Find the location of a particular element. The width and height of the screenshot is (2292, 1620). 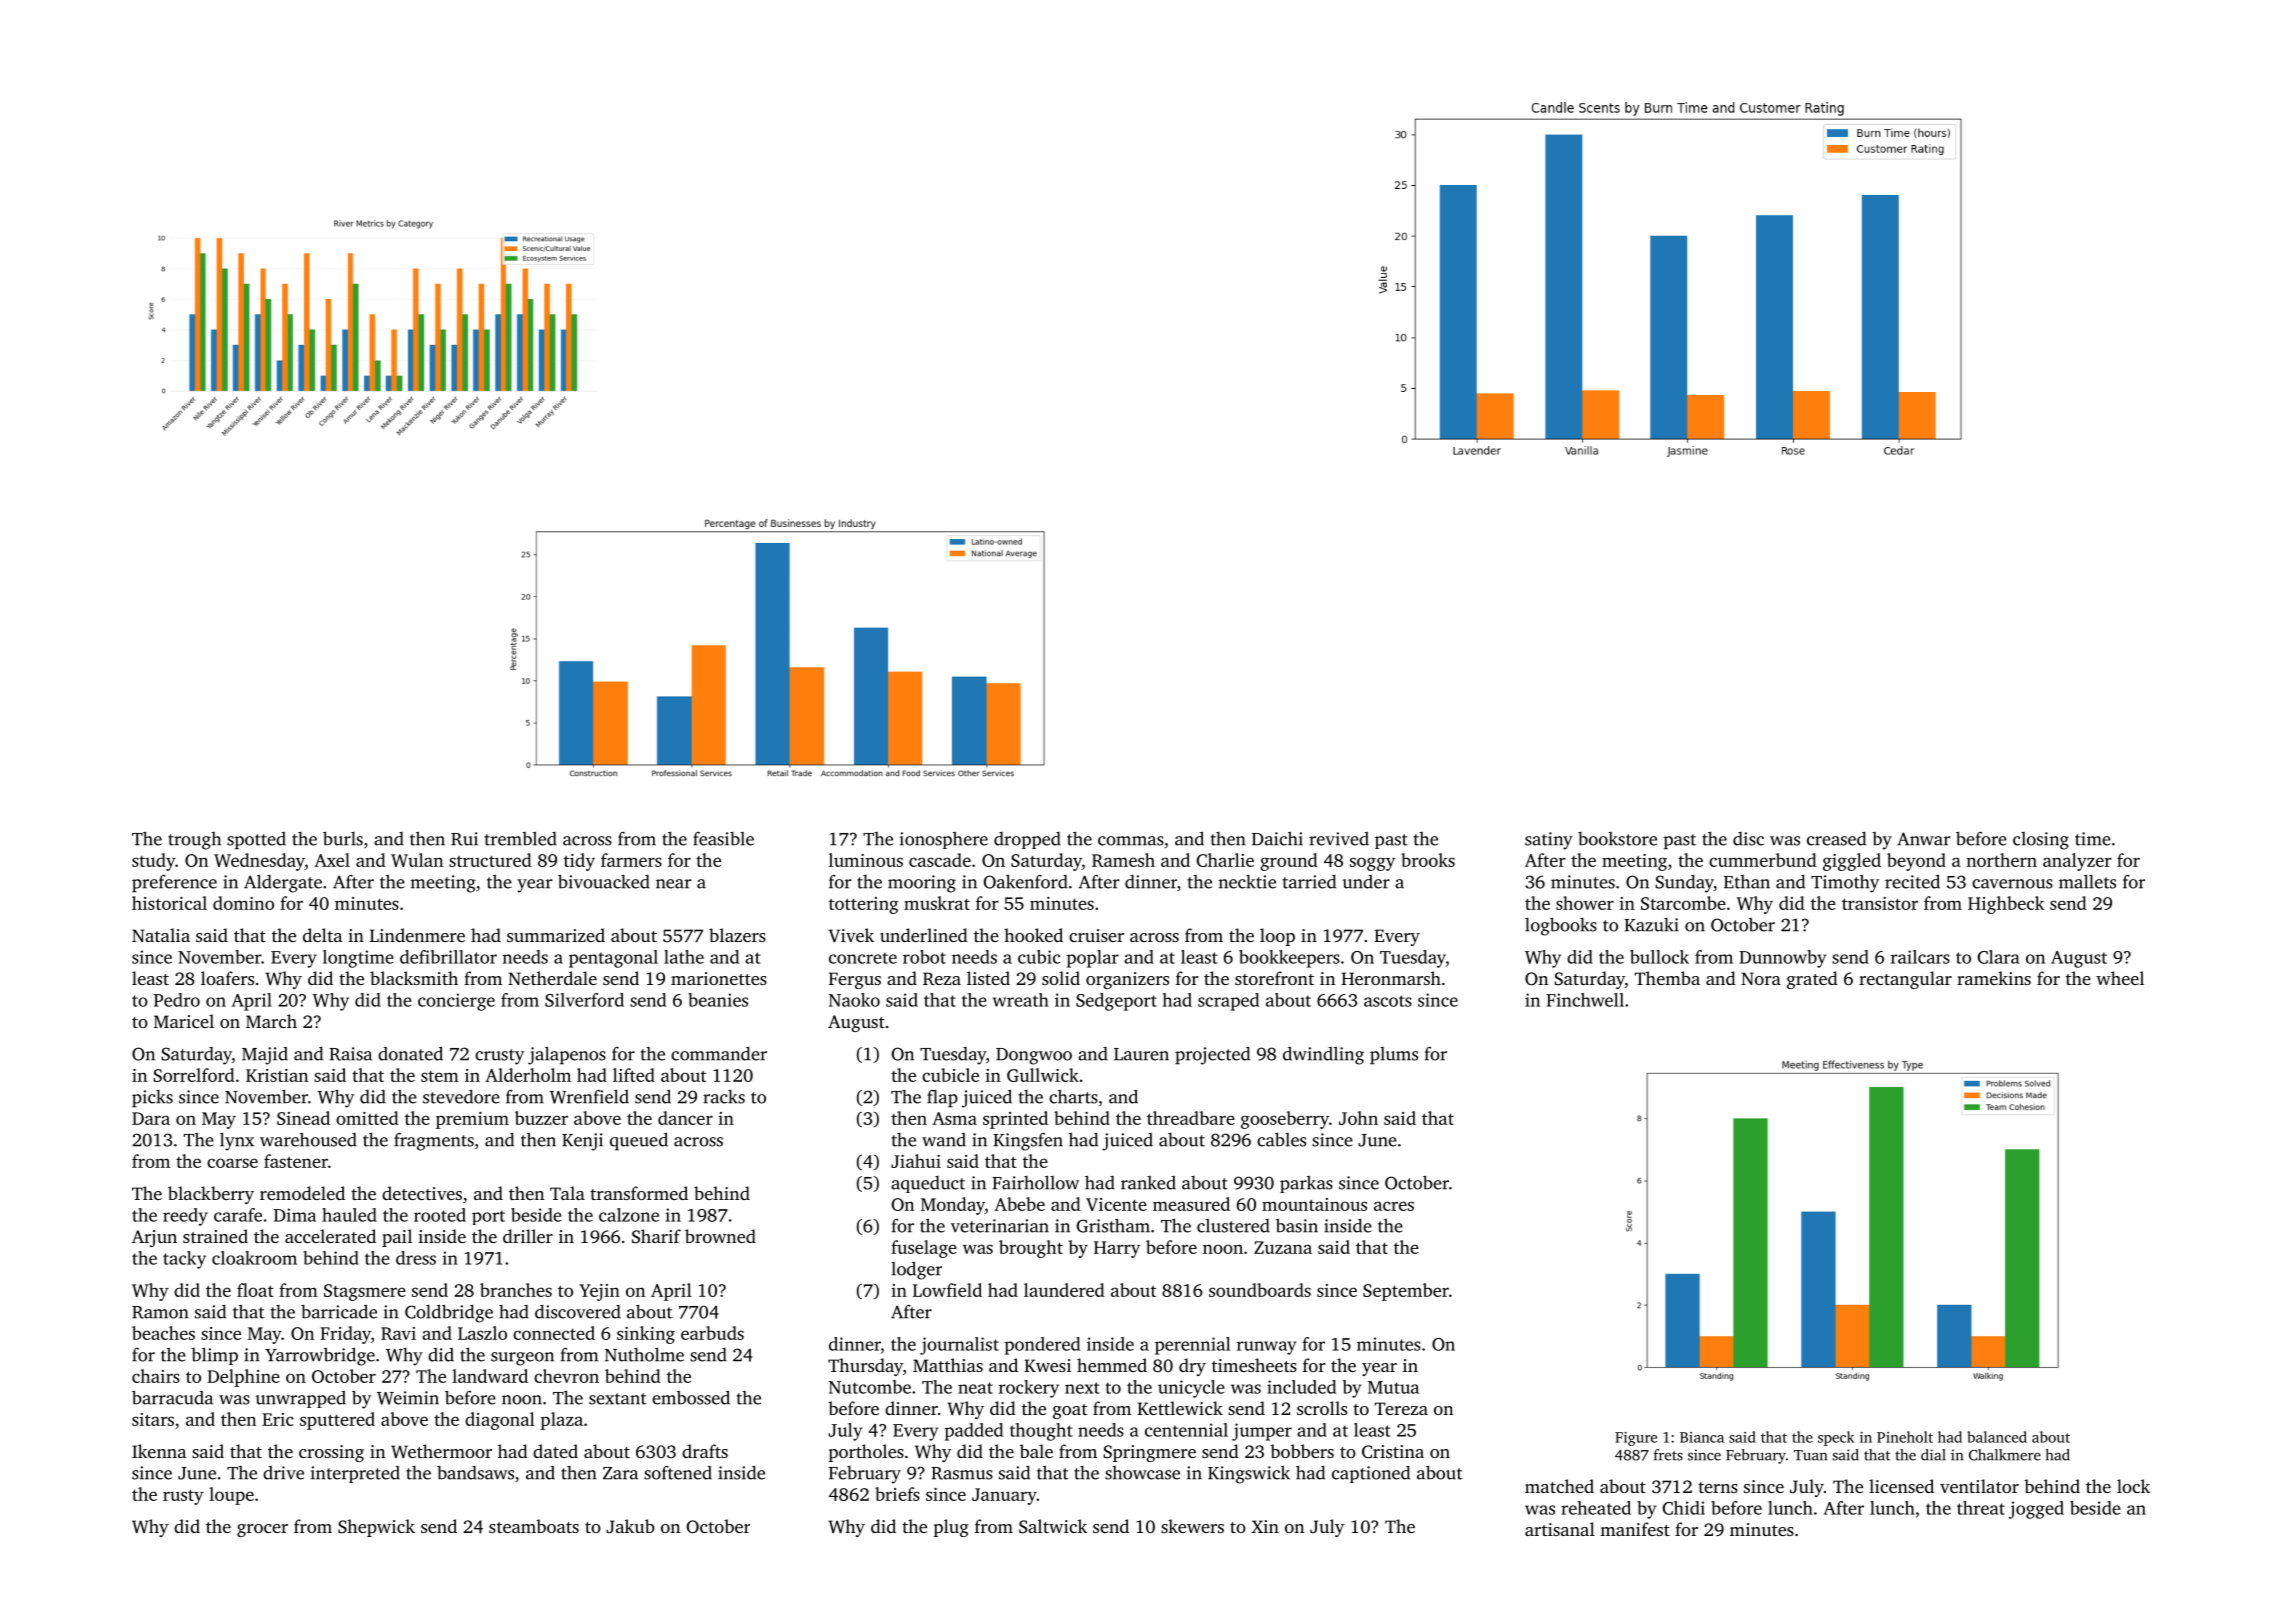

John is located at coordinates (1358, 1118).
